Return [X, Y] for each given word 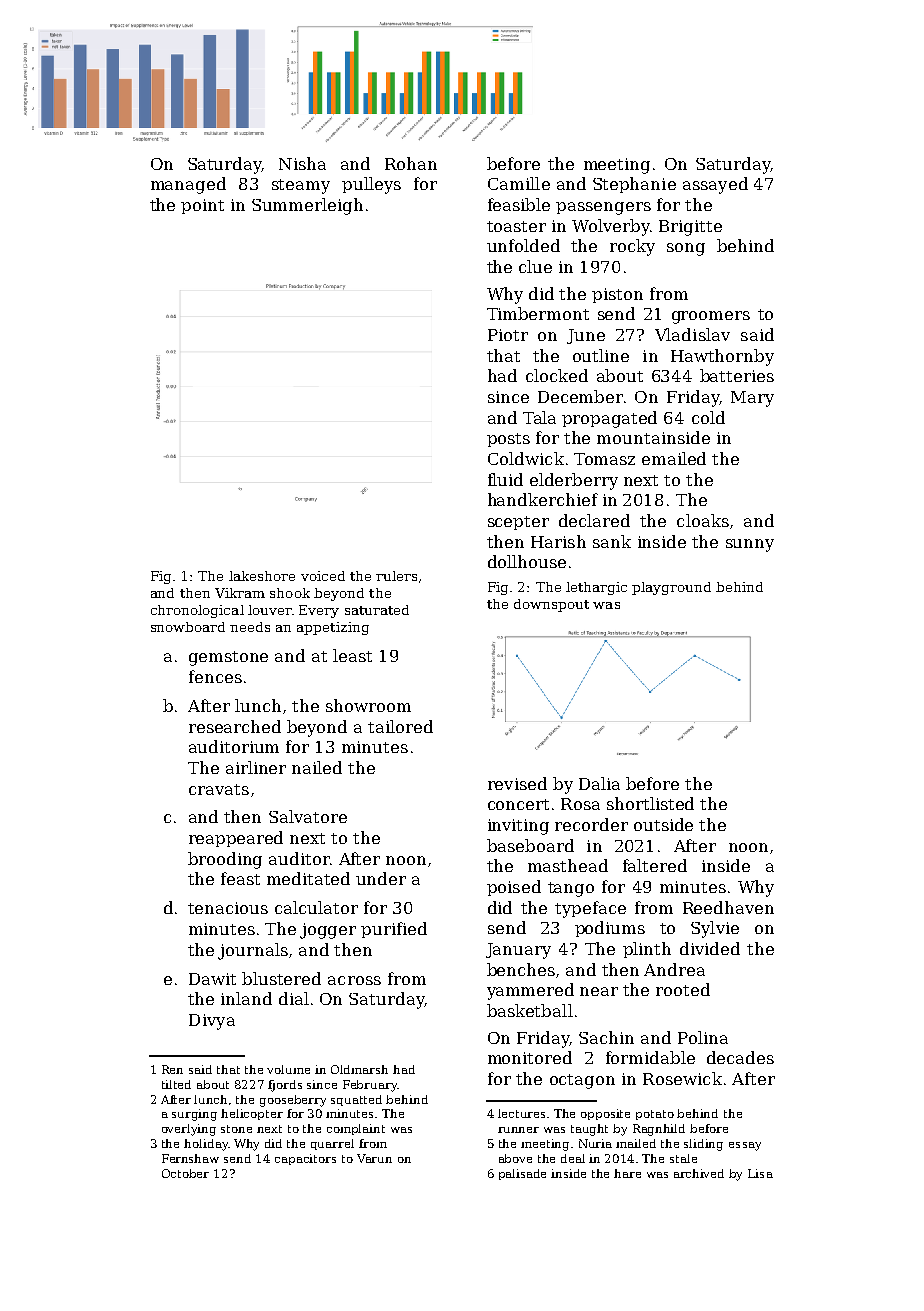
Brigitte [690, 228]
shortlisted [650, 803]
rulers [396, 576]
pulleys [371, 185]
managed [188, 185]
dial [294, 998]
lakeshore [262, 576]
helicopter [252, 1114]
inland [246, 998]
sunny [750, 545]
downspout [551, 605]
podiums [610, 929]
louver [270, 610]
